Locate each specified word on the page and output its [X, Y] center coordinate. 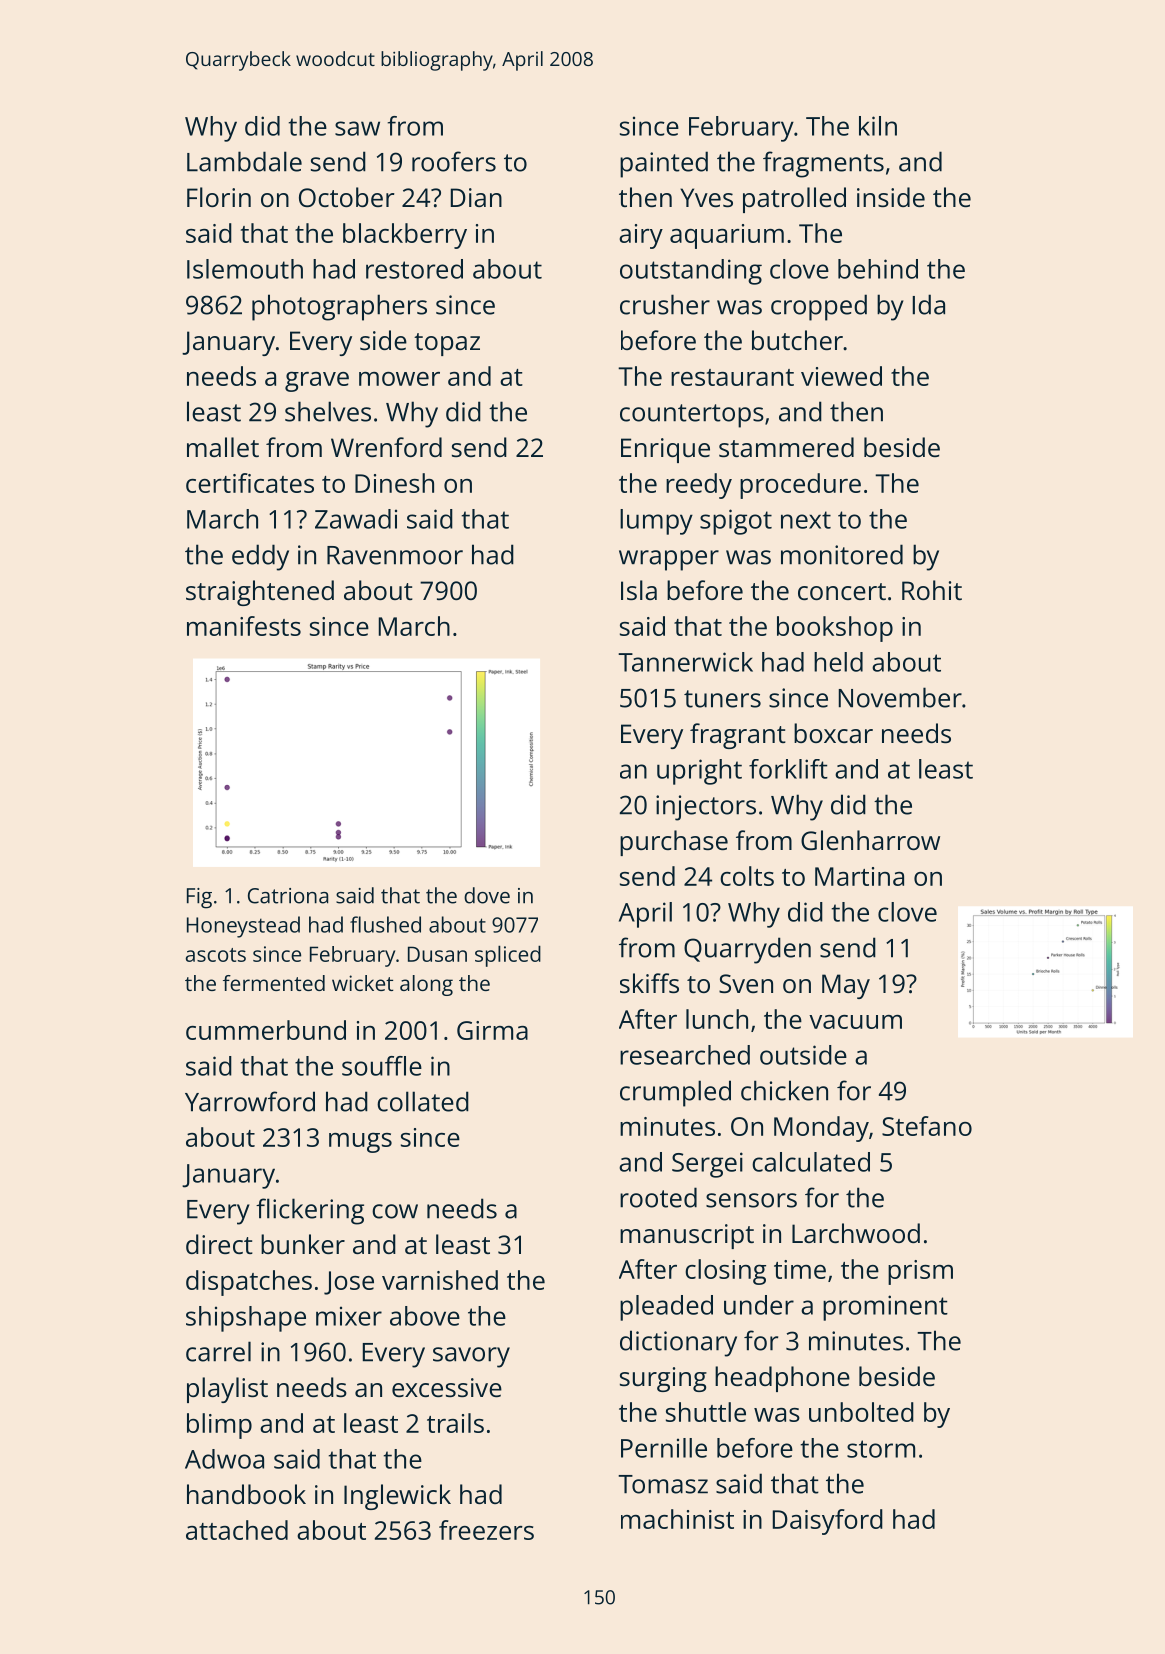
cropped [819, 307]
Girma [492, 1030]
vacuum [855, 1022]
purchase [674, 843]
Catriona [288, 896]
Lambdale [244, 161]
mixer [349, 1316]
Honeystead [243, 927]
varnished [440, 1280]
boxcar [833, 733]
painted [664, 164]
